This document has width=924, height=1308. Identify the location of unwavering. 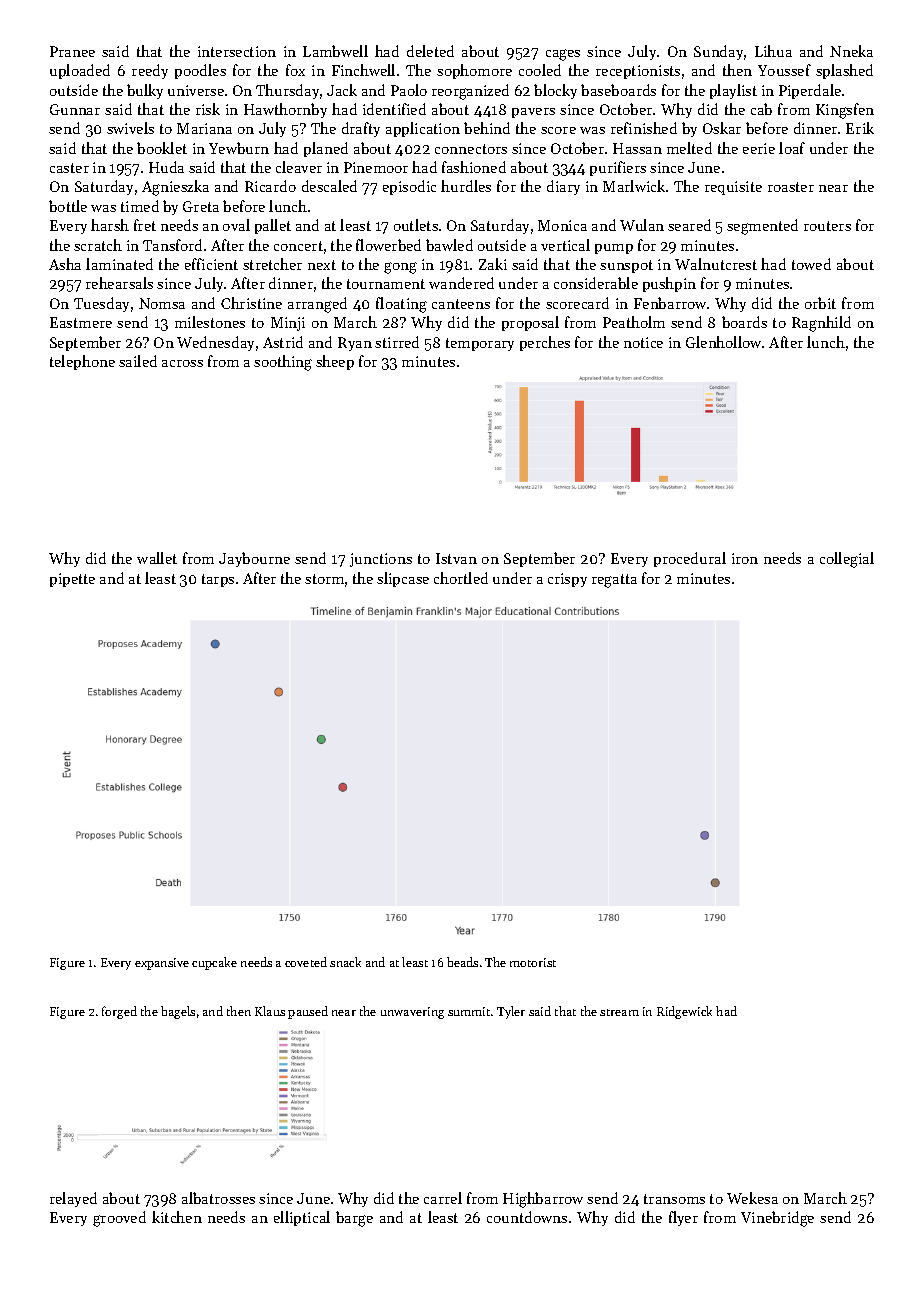
(412, 1013).
